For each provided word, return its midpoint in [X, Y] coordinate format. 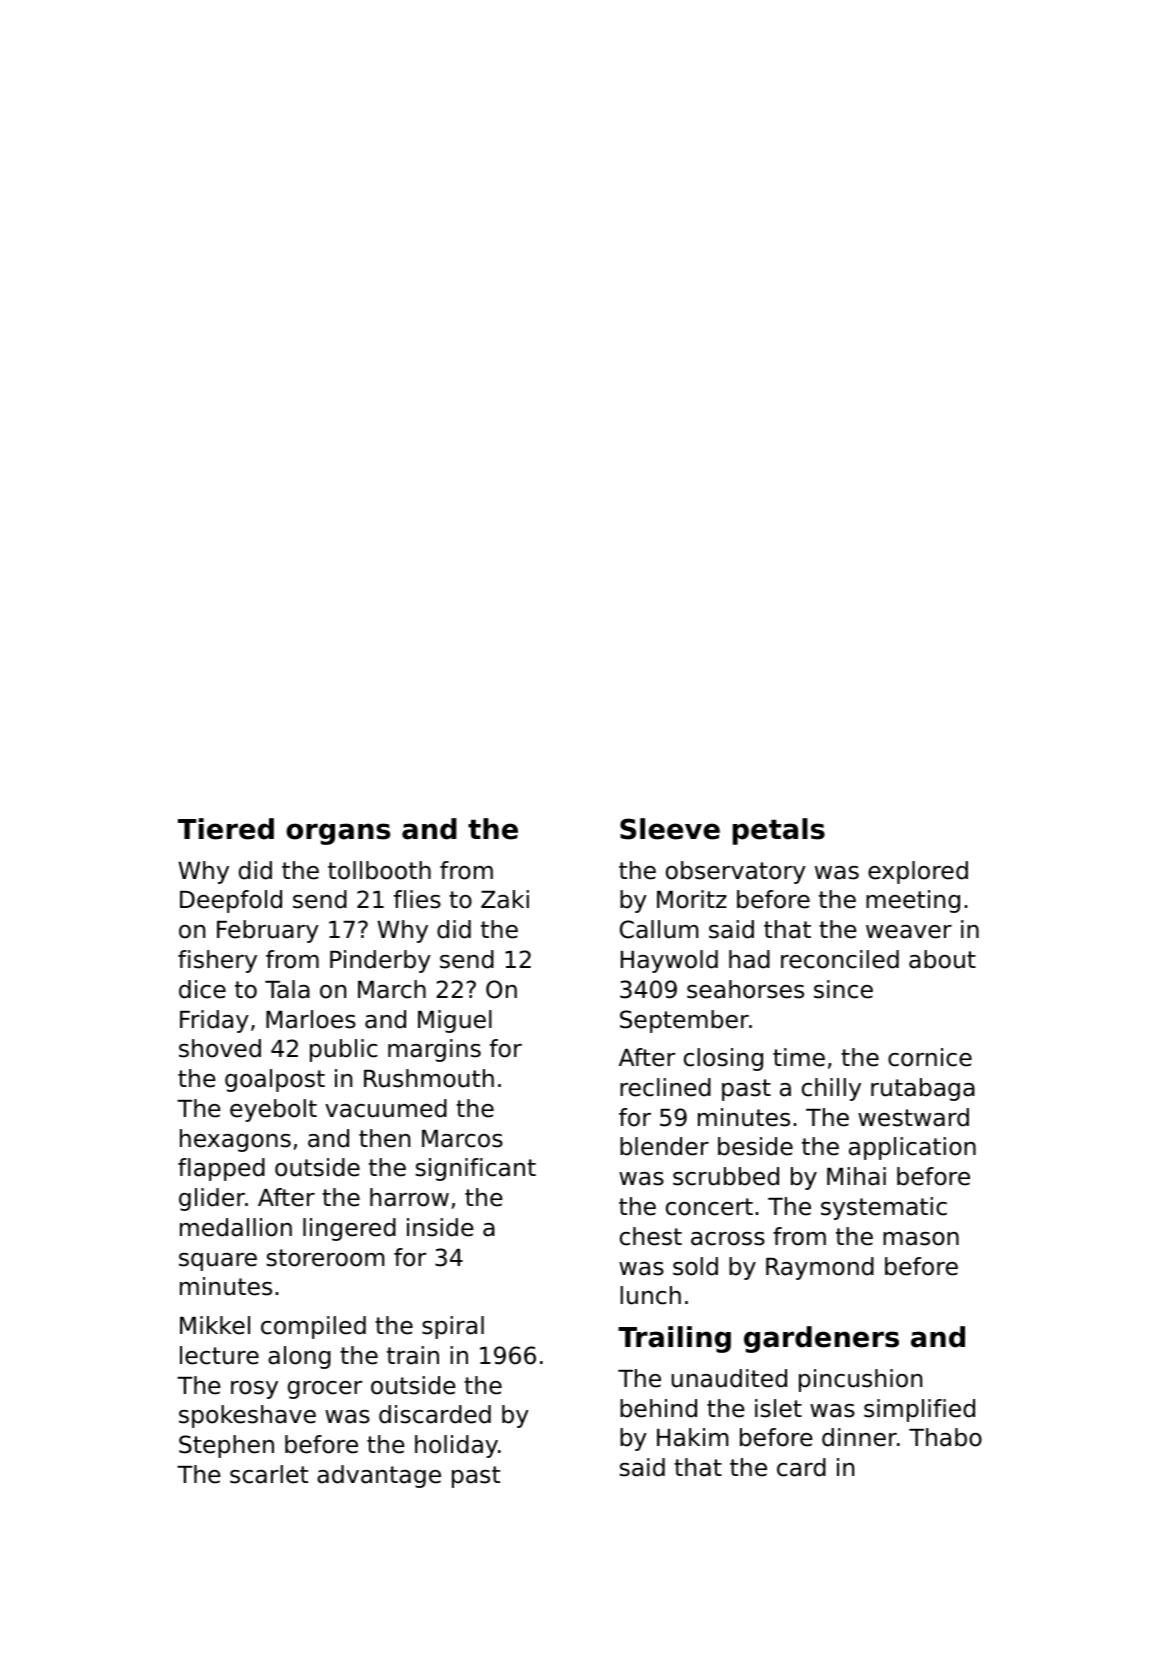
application [912, 1148]
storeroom [325, 1258]
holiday [456, 1446]
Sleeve [670, 829]
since [843, 989]
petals [779, 831]
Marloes [311, 1019]
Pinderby [380, 961]
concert [709, 1207]
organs [338, 834]
